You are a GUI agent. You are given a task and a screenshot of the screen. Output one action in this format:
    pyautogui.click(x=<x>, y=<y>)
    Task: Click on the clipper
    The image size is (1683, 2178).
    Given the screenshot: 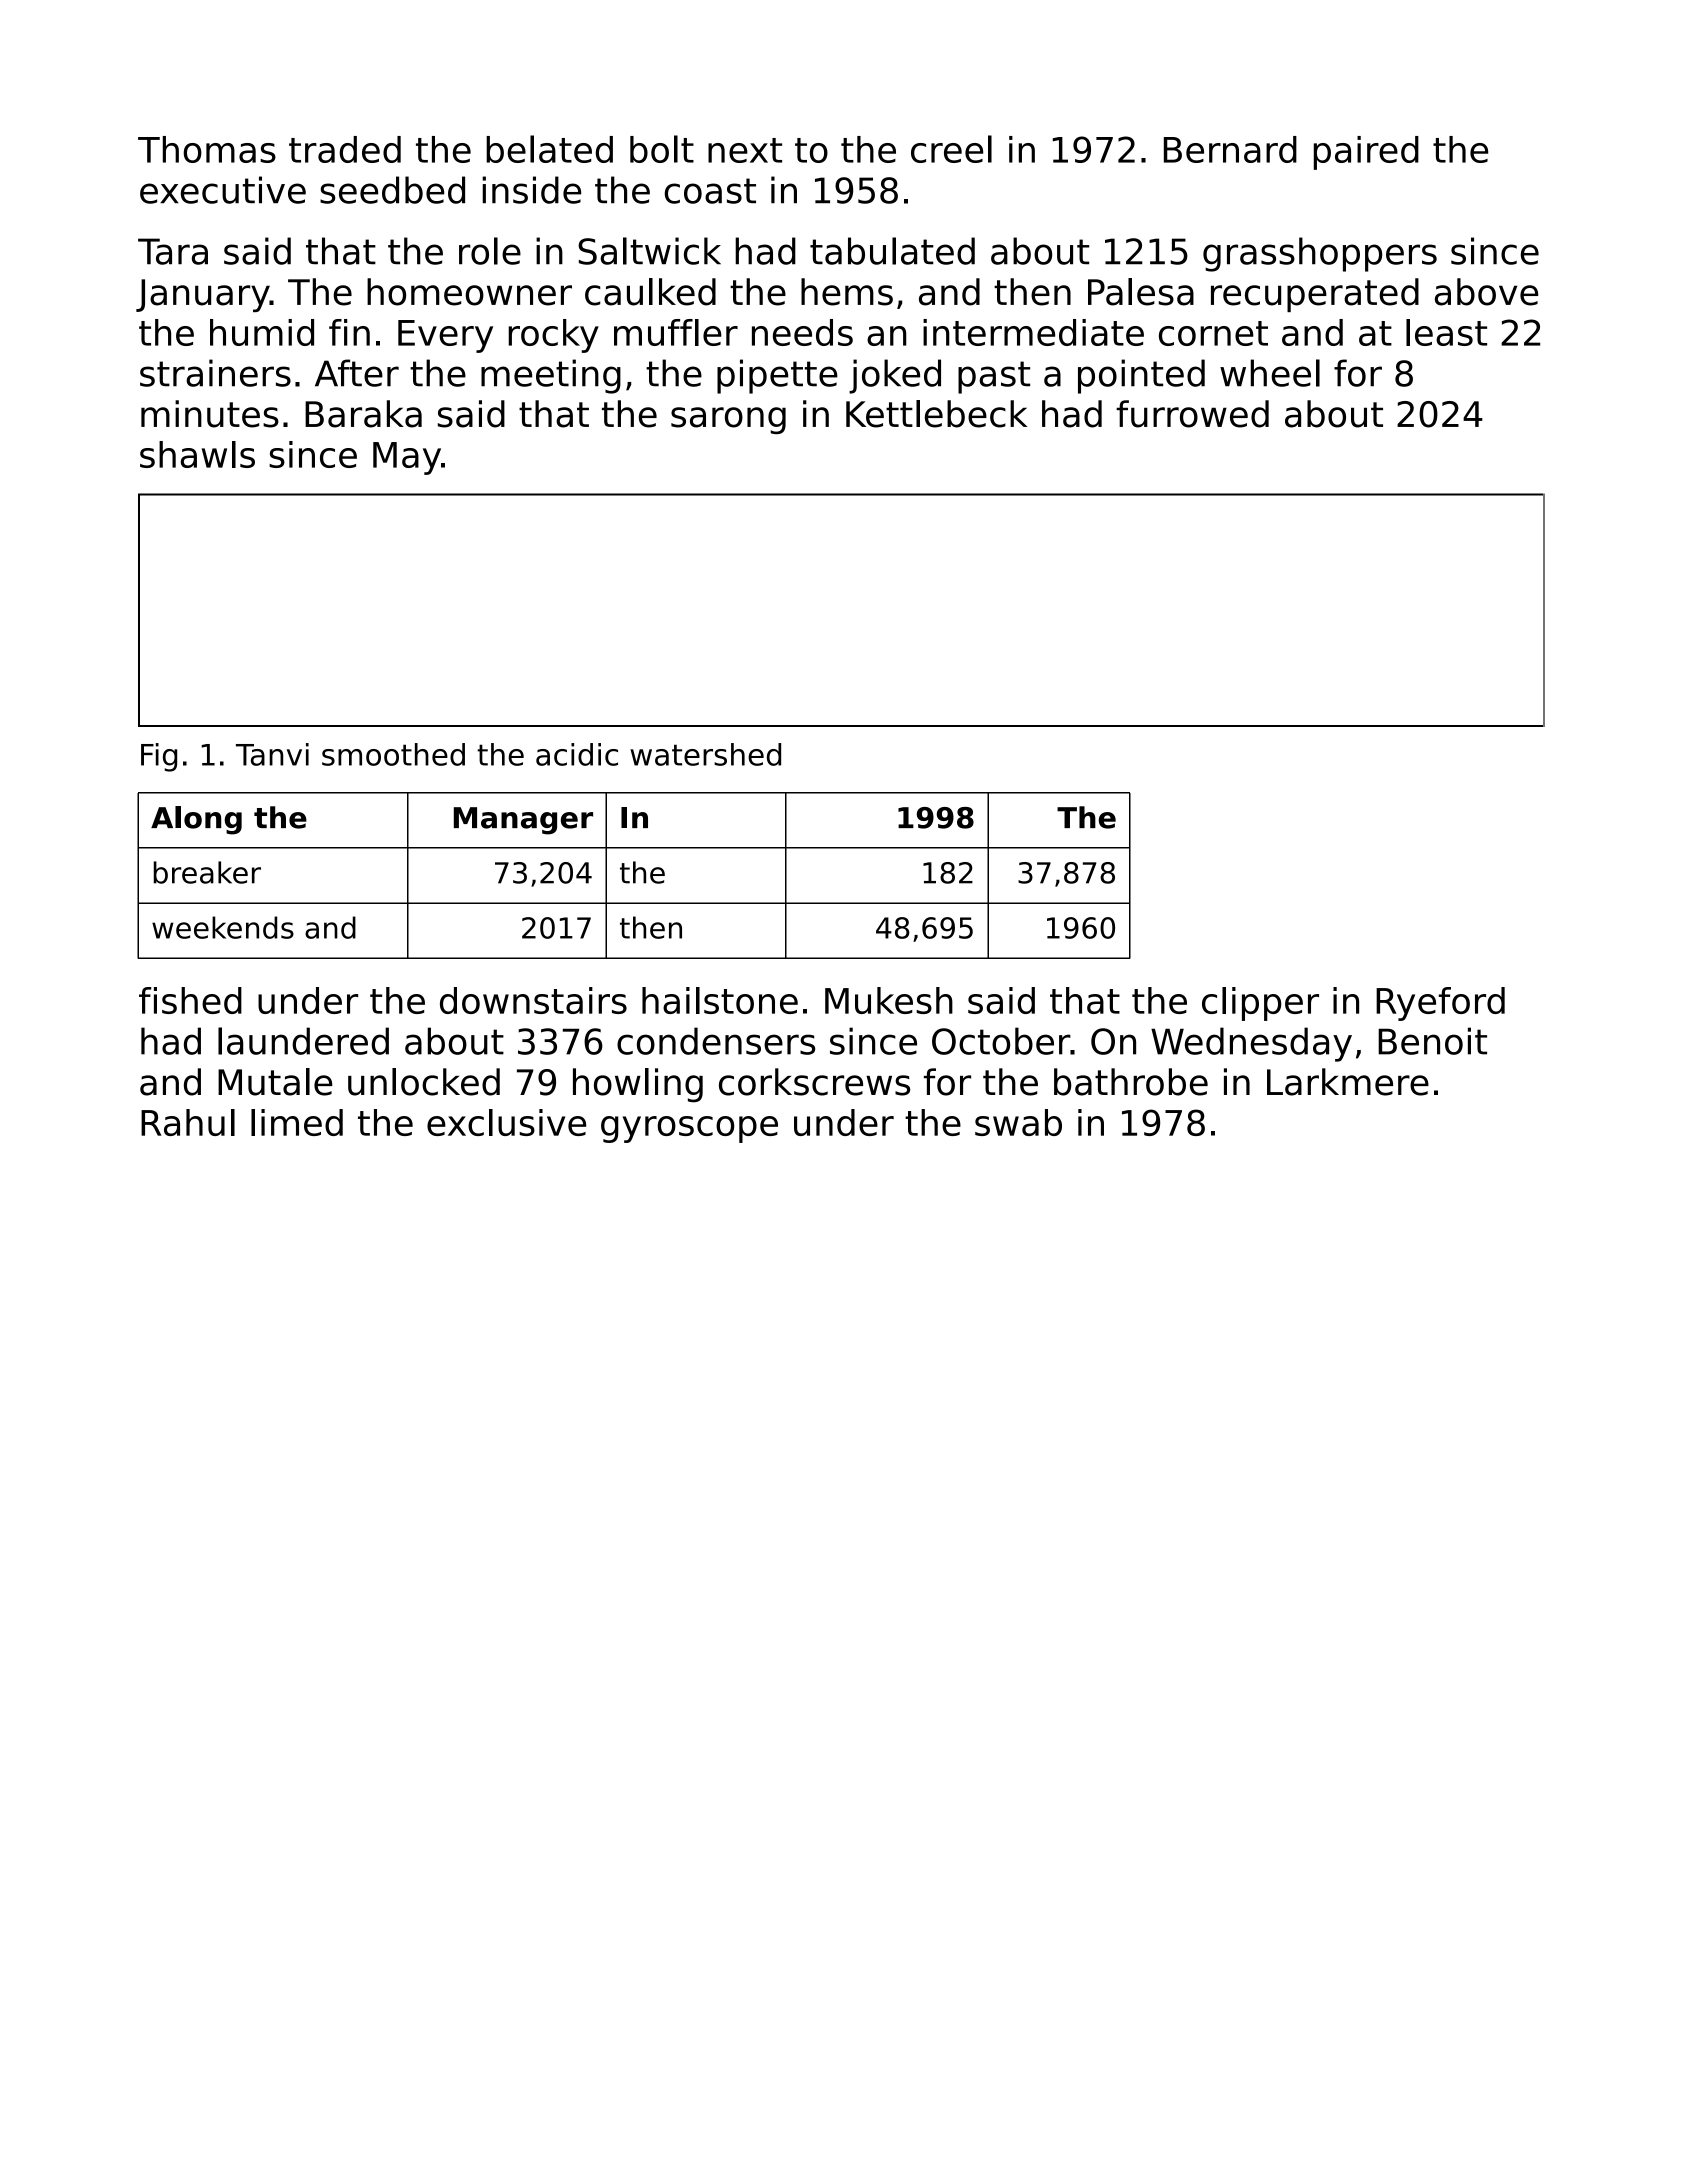 What is the action you would take?
    pyautogui.click(x=1260, y=1004)
